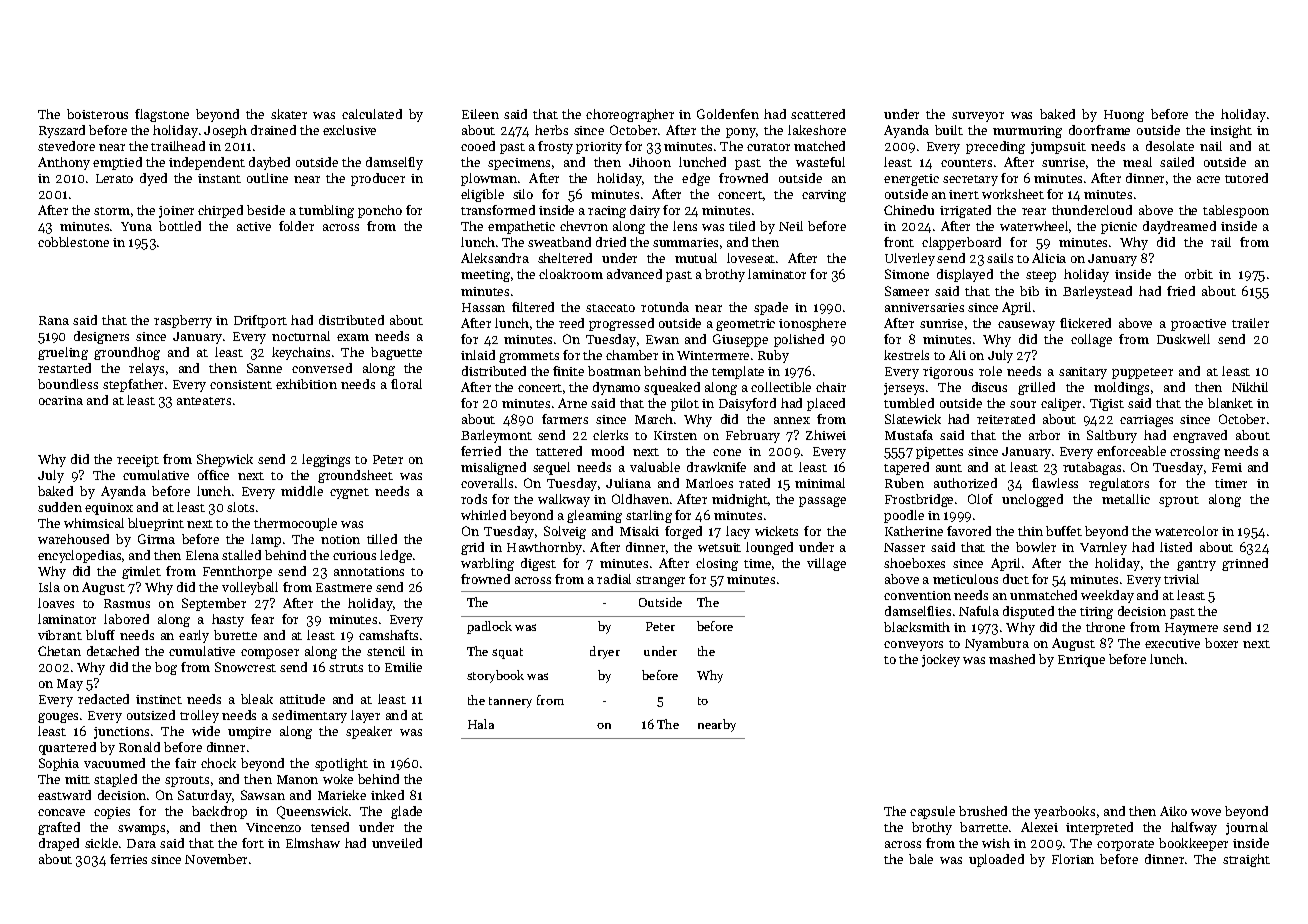  I want to click on dryer, so click(605, 652).
